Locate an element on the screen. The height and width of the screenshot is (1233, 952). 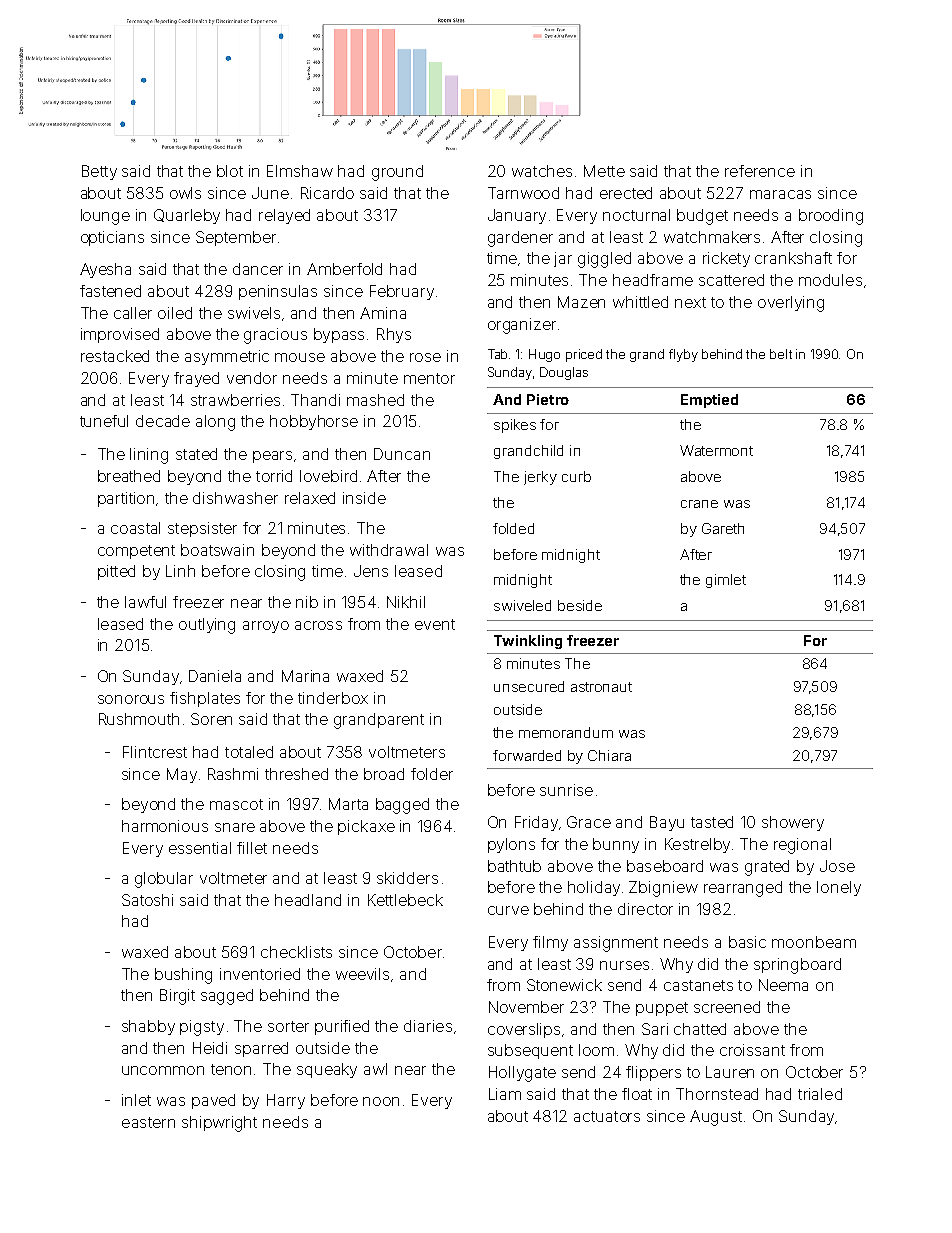
Amina is located at coordinates (383, 313).
